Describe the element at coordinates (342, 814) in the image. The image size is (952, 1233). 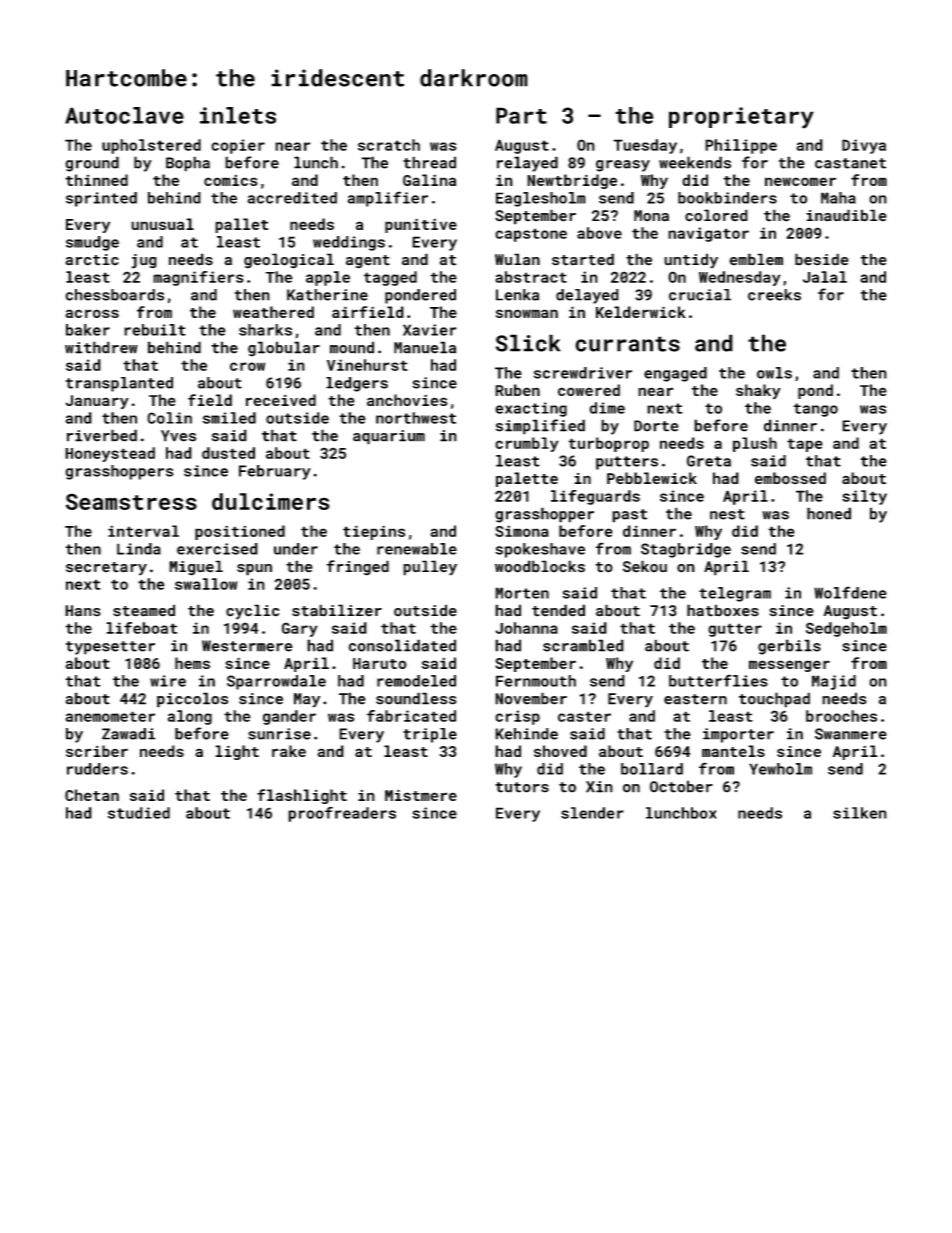
I see `proofreaders` at that location.
